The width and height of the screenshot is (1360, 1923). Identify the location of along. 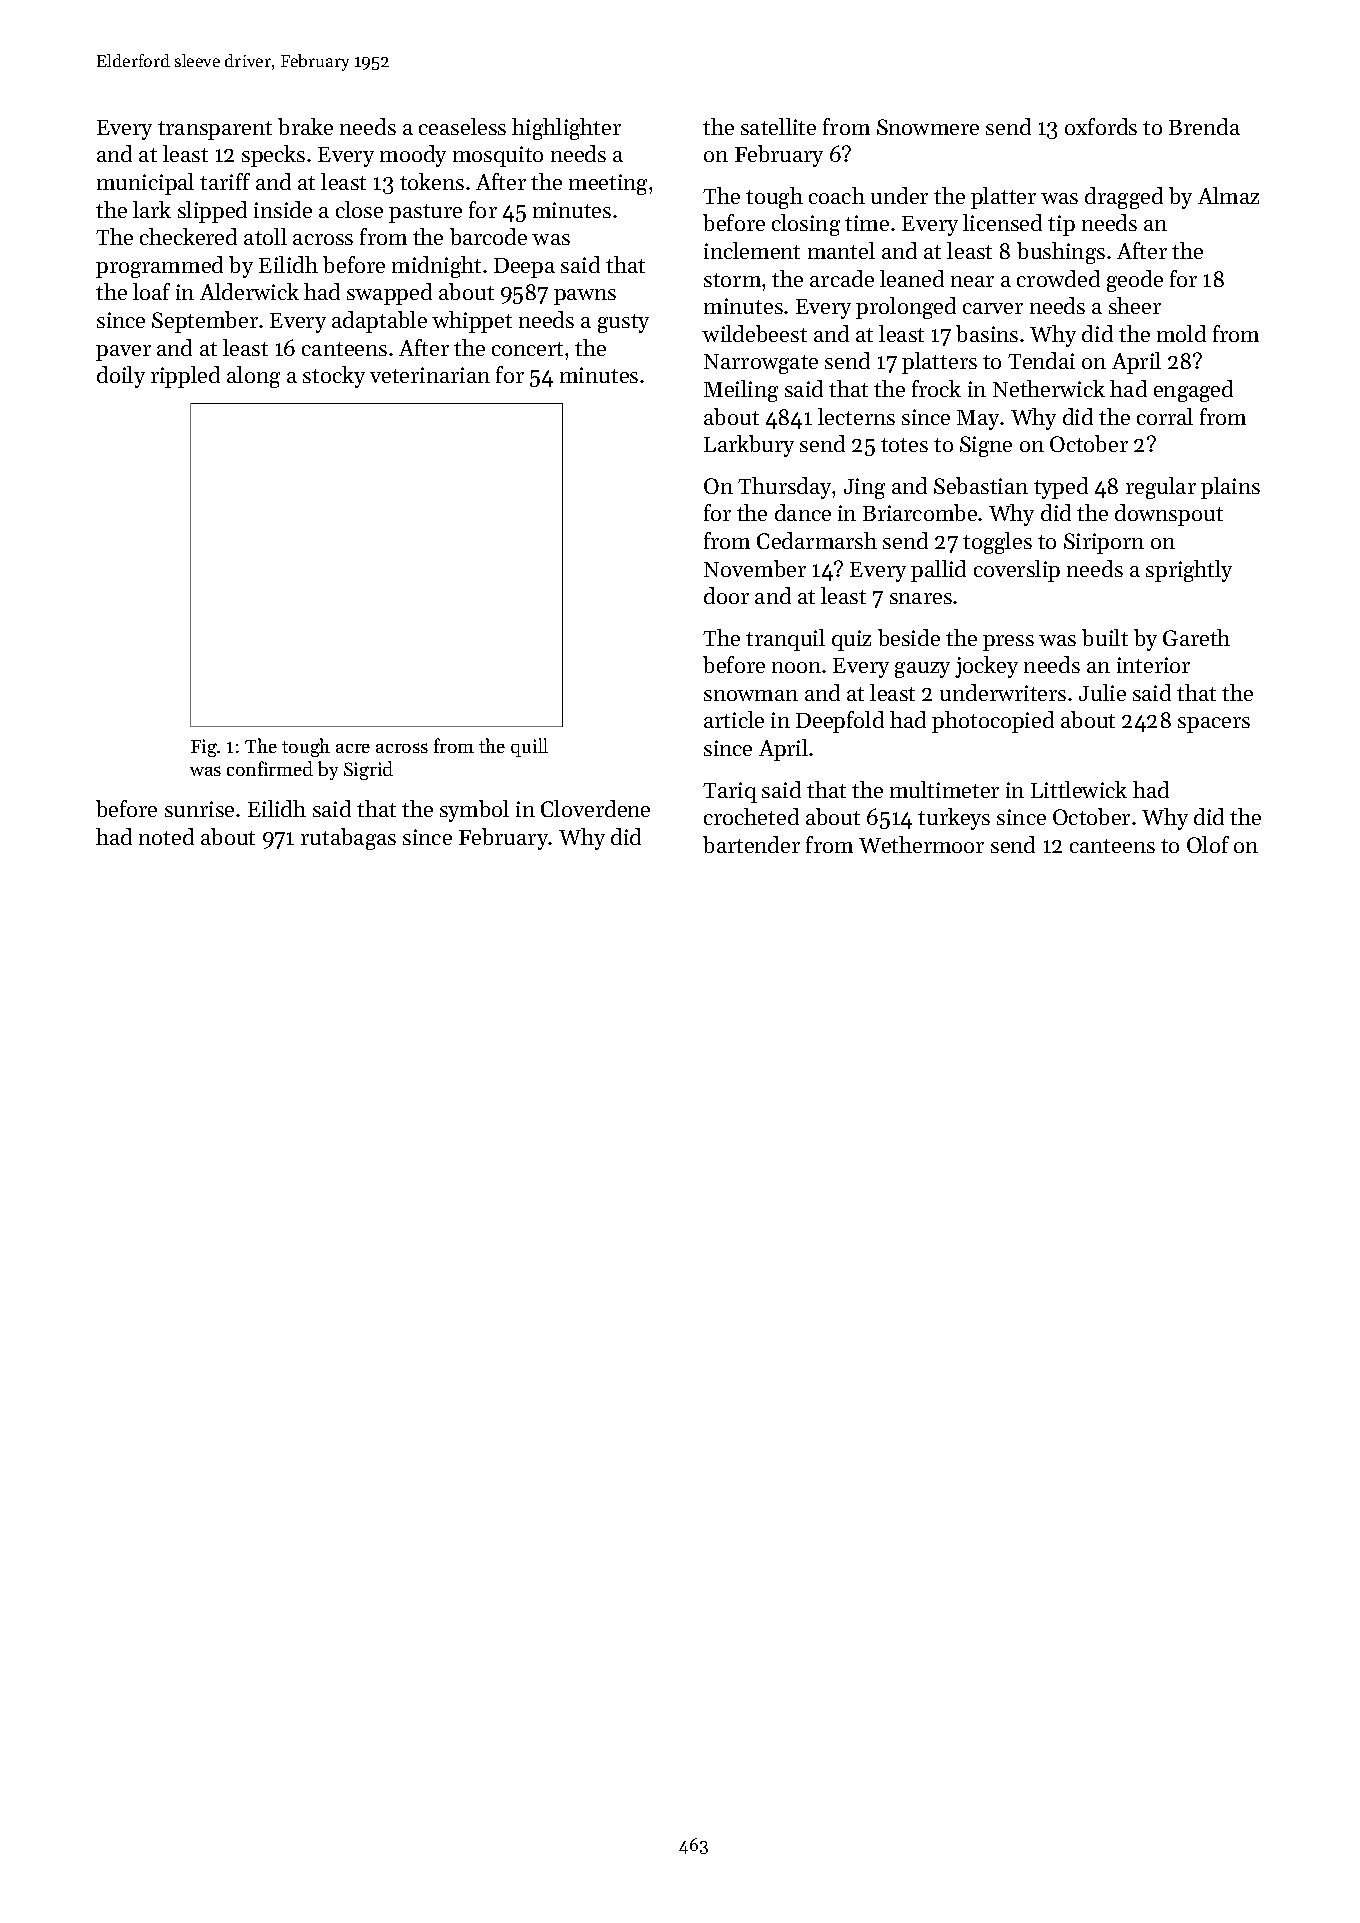
(253, 377).
